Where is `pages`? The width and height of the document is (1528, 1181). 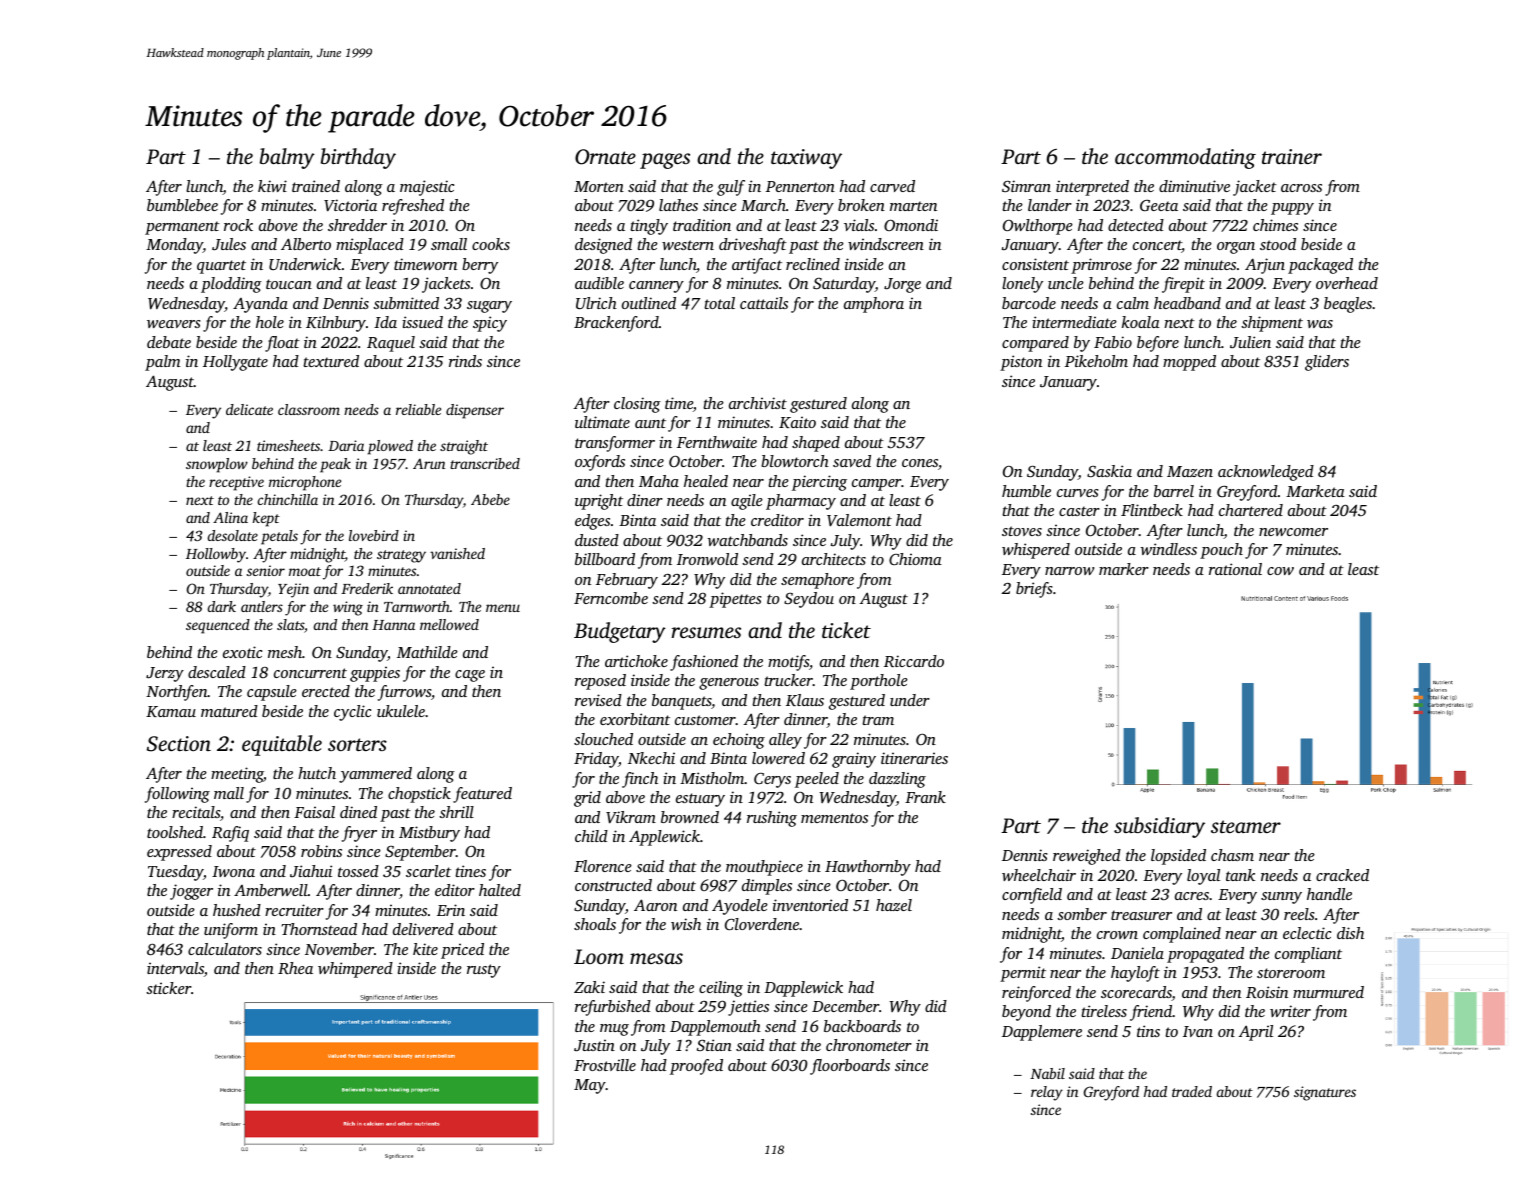 pages is located at coordinates (665, 161).
